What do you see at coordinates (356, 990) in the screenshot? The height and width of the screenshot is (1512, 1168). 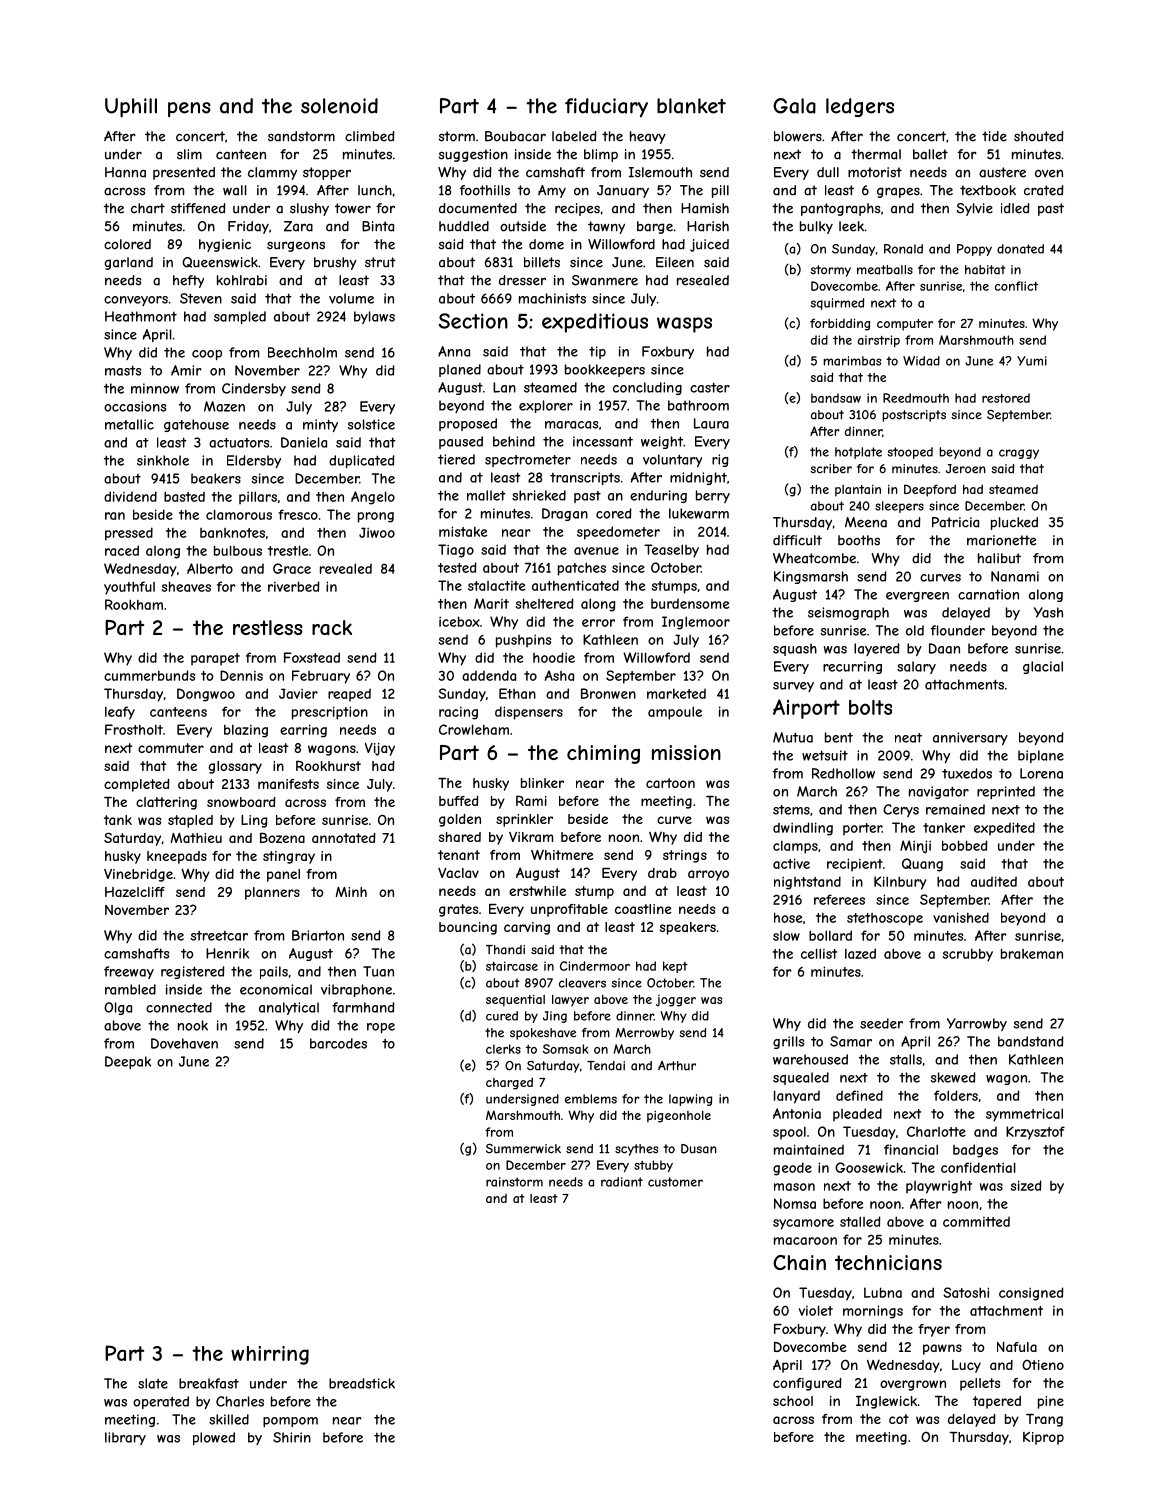 I see `vibraphone` at bounding box center [356, 990].
